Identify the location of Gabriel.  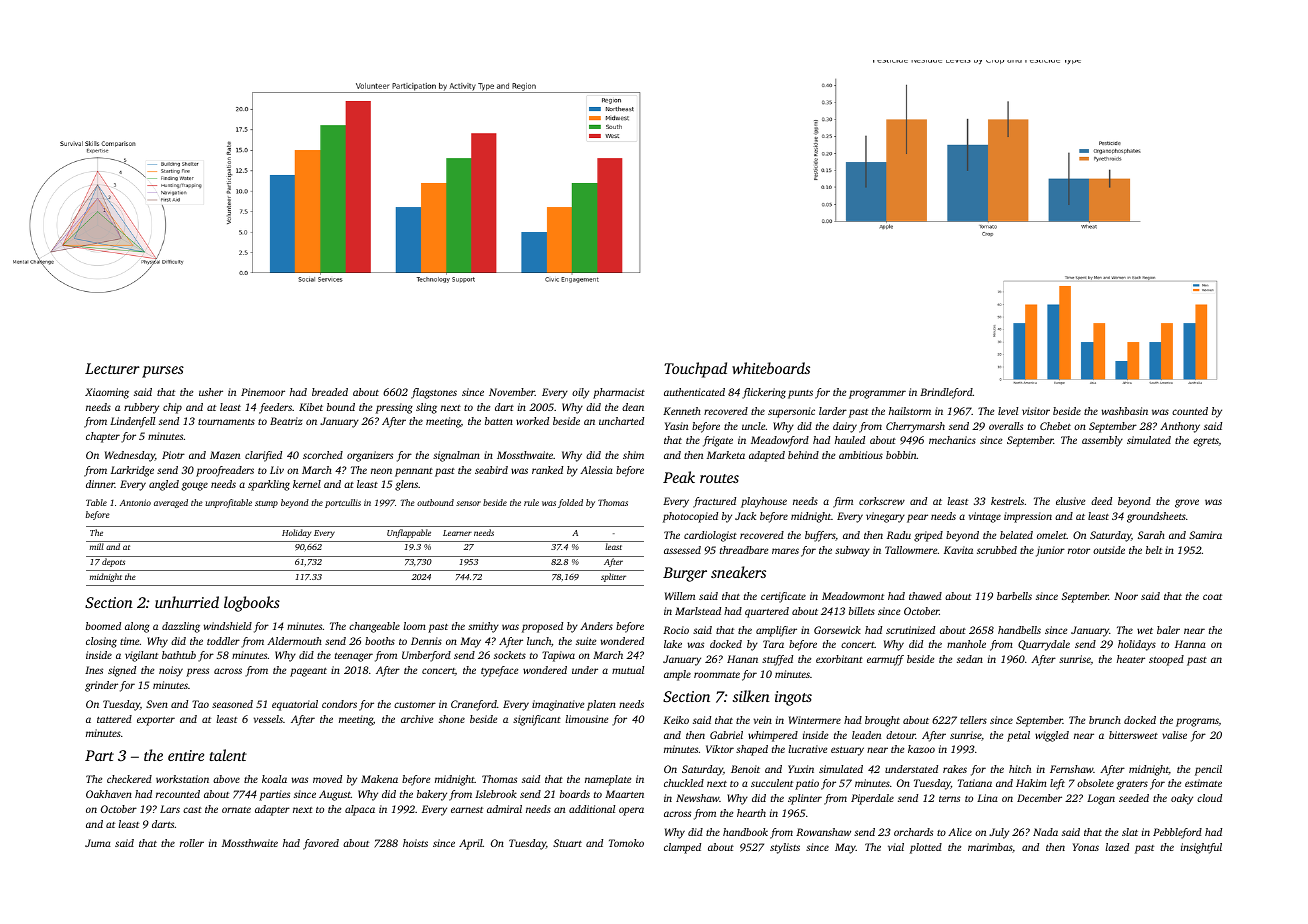
(726, 735).
